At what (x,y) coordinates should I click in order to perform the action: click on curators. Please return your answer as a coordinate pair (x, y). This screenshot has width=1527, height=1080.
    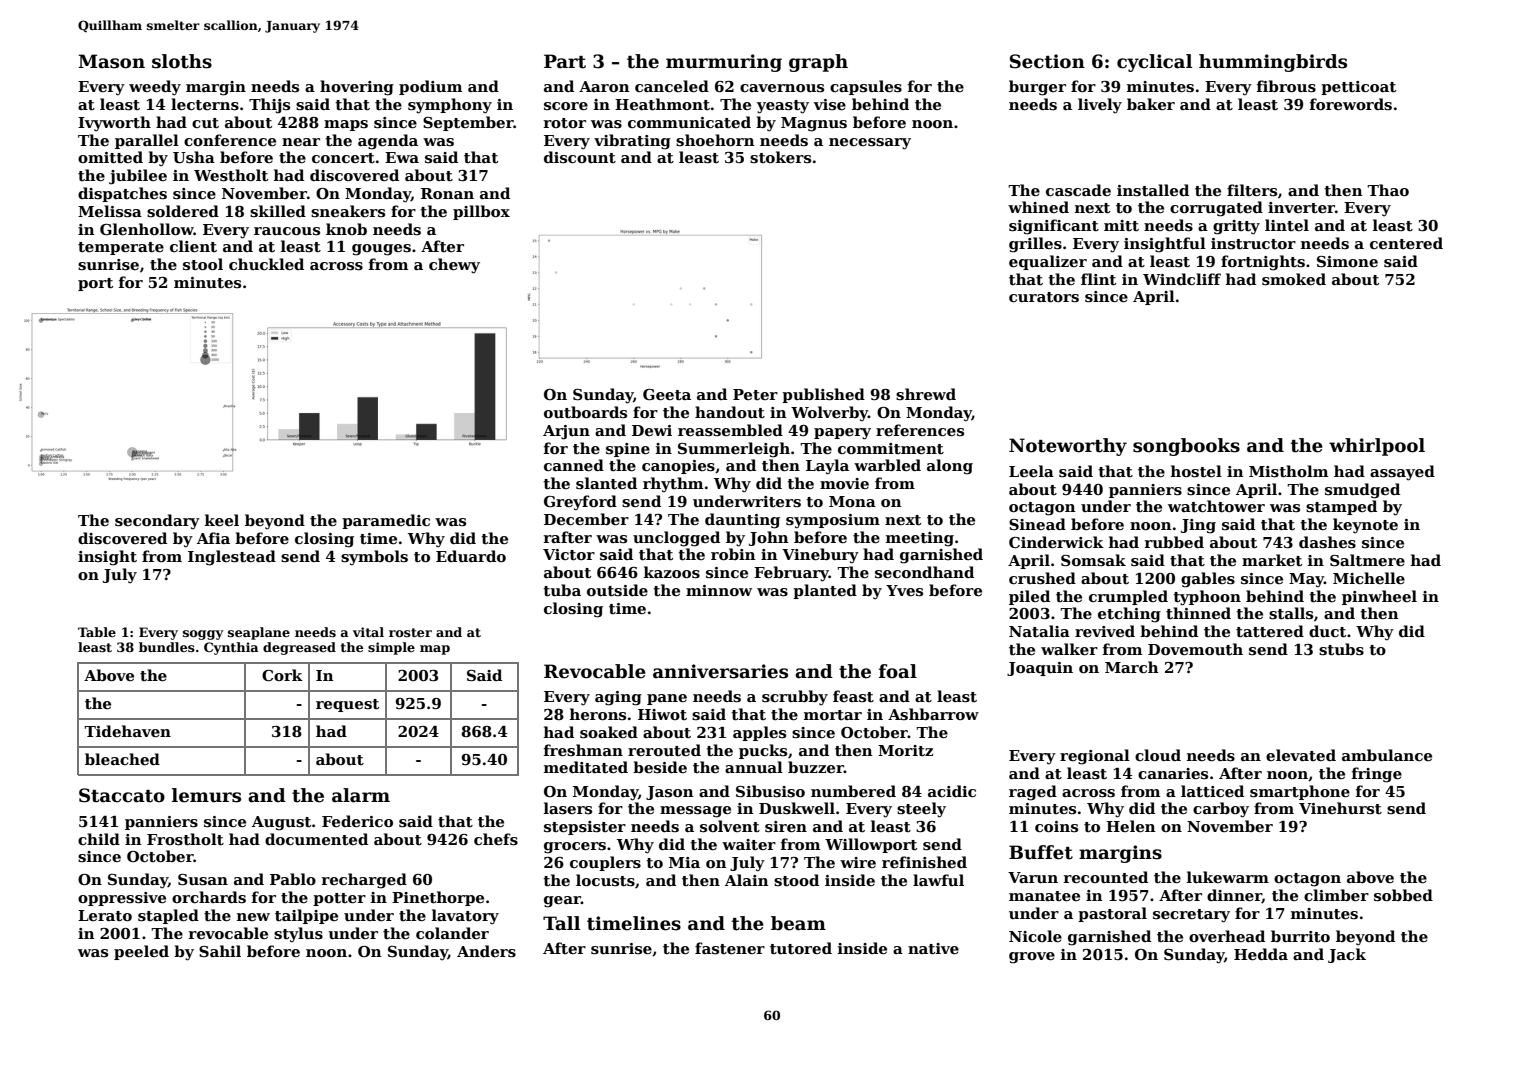
    Looking at the image, I should click on (1044, 297).
